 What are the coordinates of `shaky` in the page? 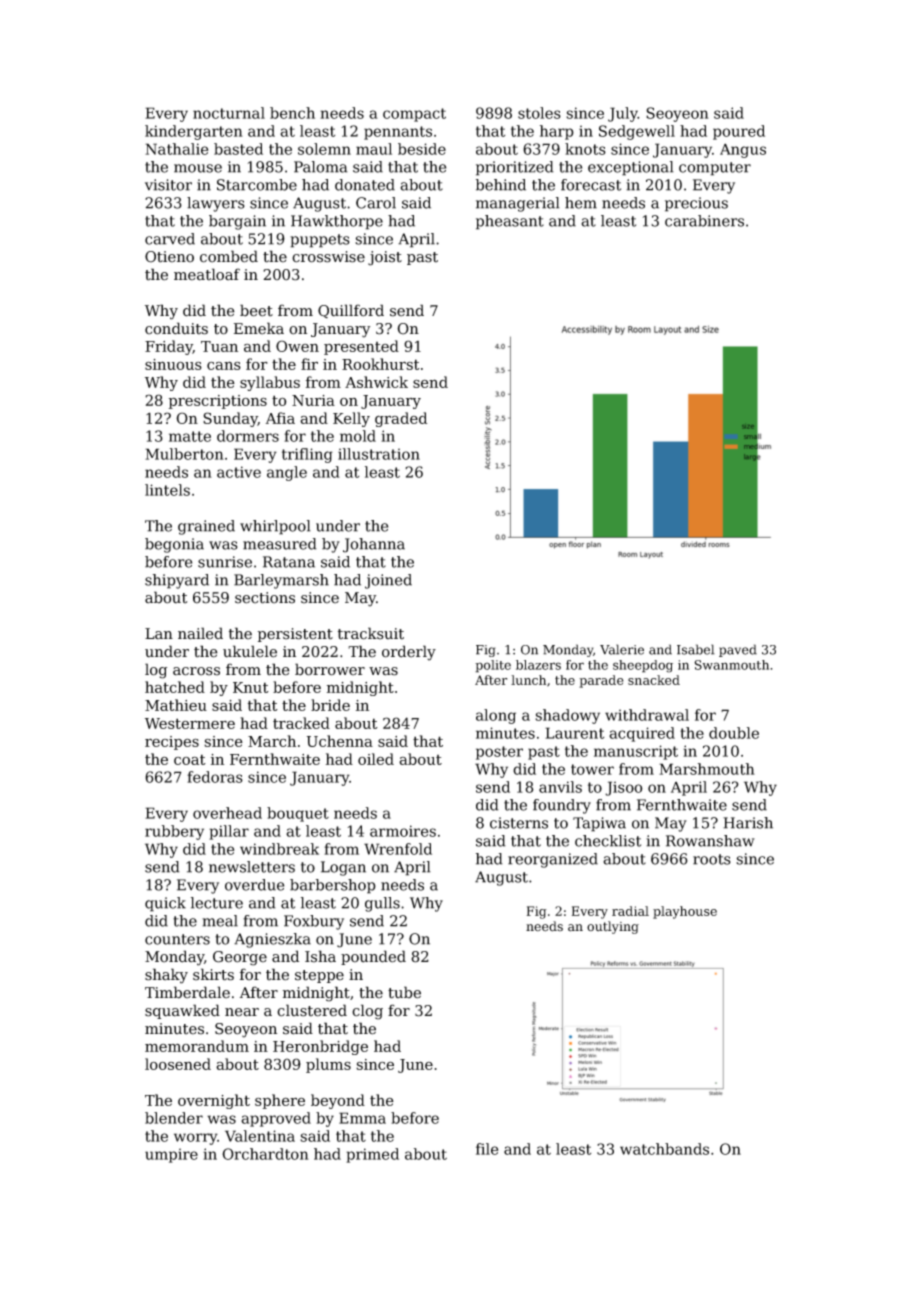 It's located at (166, 976).
